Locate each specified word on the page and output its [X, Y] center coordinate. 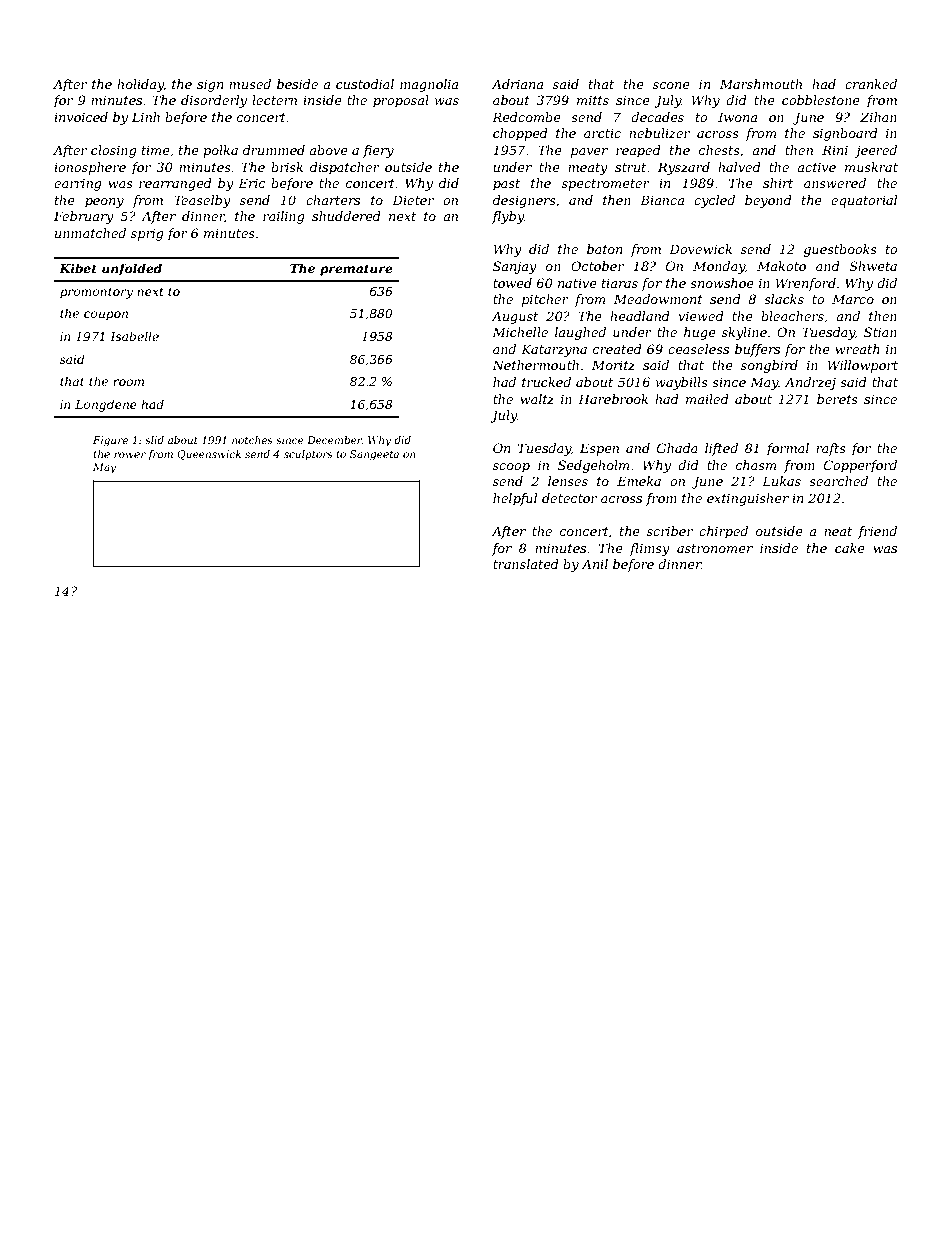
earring [77, 184]
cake [850, 548]
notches [252, 440]
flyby [508, 217]
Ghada [677, 448]
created [617, 349]
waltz [537, 399]
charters [333, 200]
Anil [595, 564]
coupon [106, 316]
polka [220, 151]
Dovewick [700, 249]
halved [739, 167]
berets [837, 399]
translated [526, 564]
